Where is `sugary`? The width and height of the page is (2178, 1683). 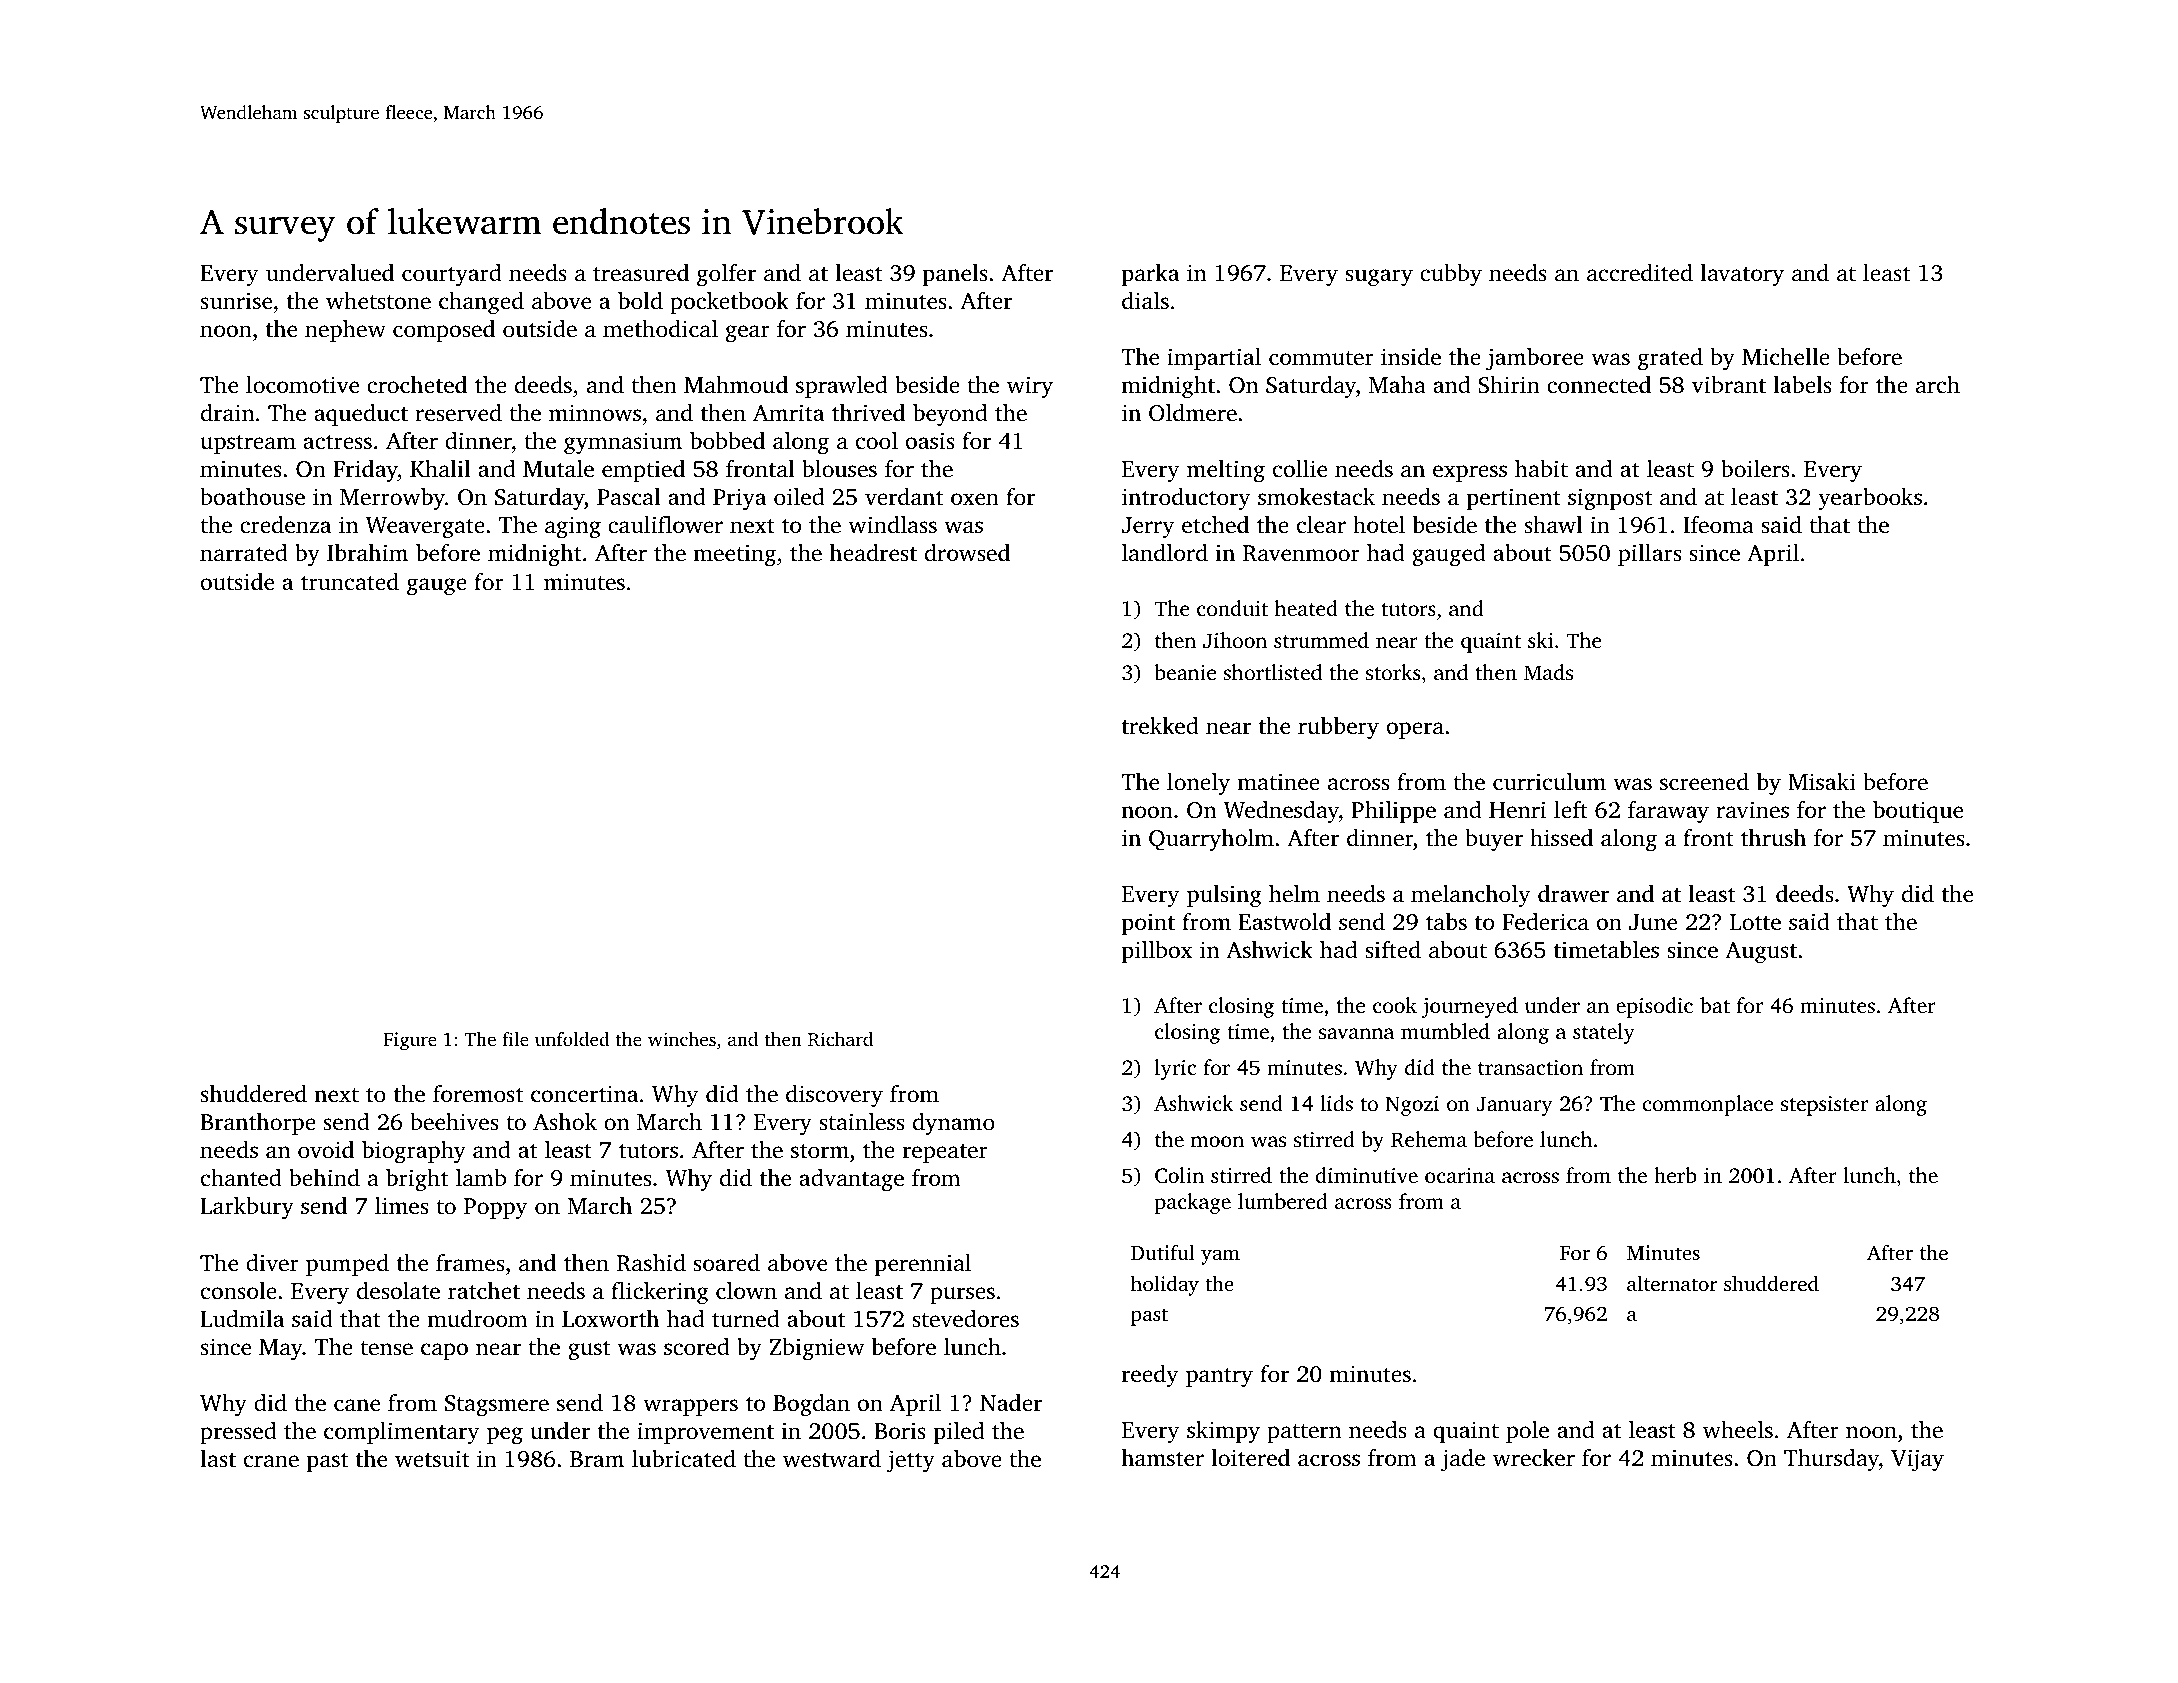
sugary is located at coordinates (1379, 278).
